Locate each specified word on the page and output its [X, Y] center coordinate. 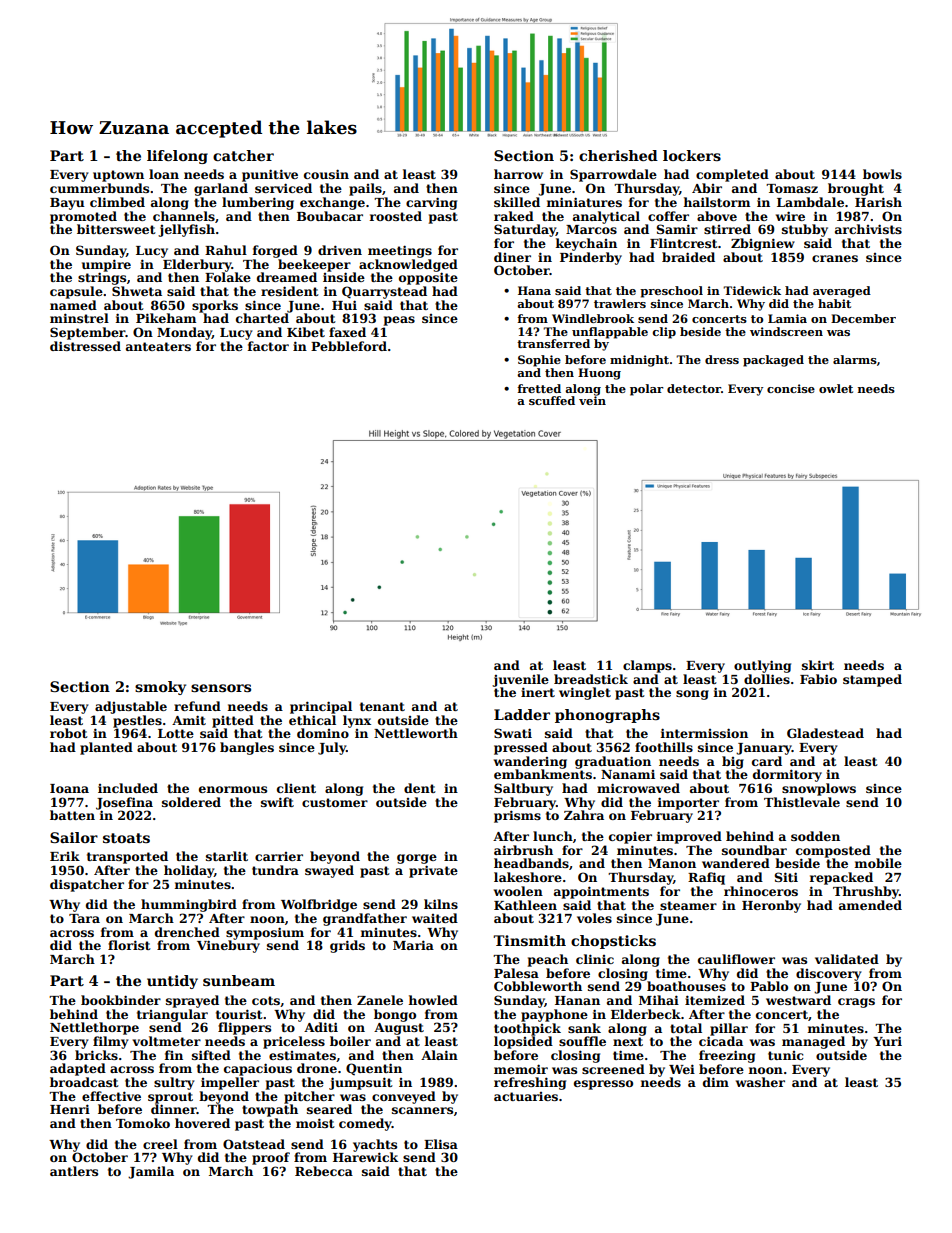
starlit [227, 856]
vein [592, 400]
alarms [855, 359]
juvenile [520, 680]
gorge [417, 859]
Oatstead [254, 1144]
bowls [882, 174]
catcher [243, 155]
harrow [518, 174]
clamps [647, 666]
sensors [221, 688]
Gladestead [825, 733]
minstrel [79, 318]
